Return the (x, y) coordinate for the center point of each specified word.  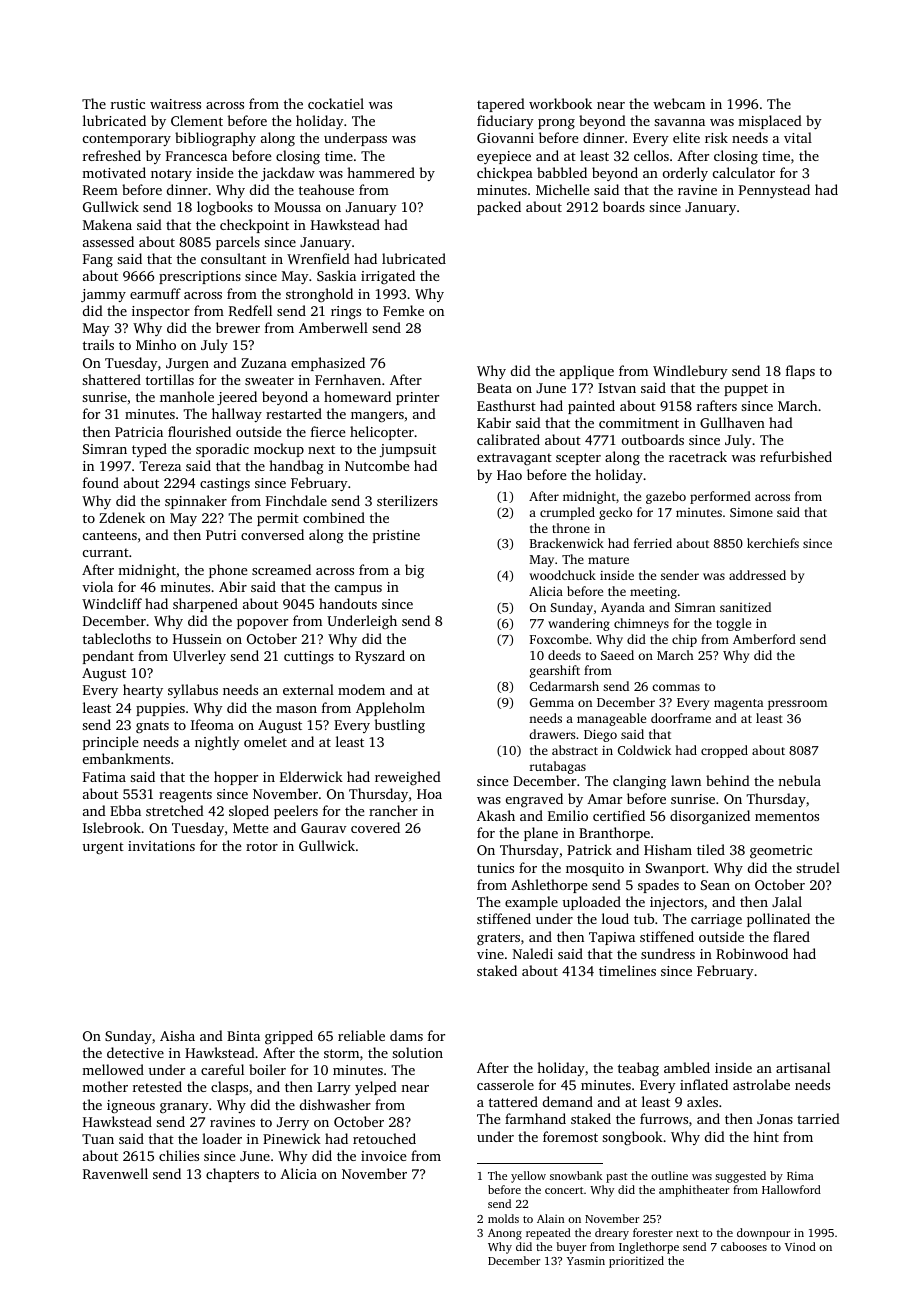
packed (499, 208)
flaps (800, 372)
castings (225, 484)
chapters (232, 1175)
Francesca (196, 156)
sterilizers (407, 500)
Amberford (764, 639)
